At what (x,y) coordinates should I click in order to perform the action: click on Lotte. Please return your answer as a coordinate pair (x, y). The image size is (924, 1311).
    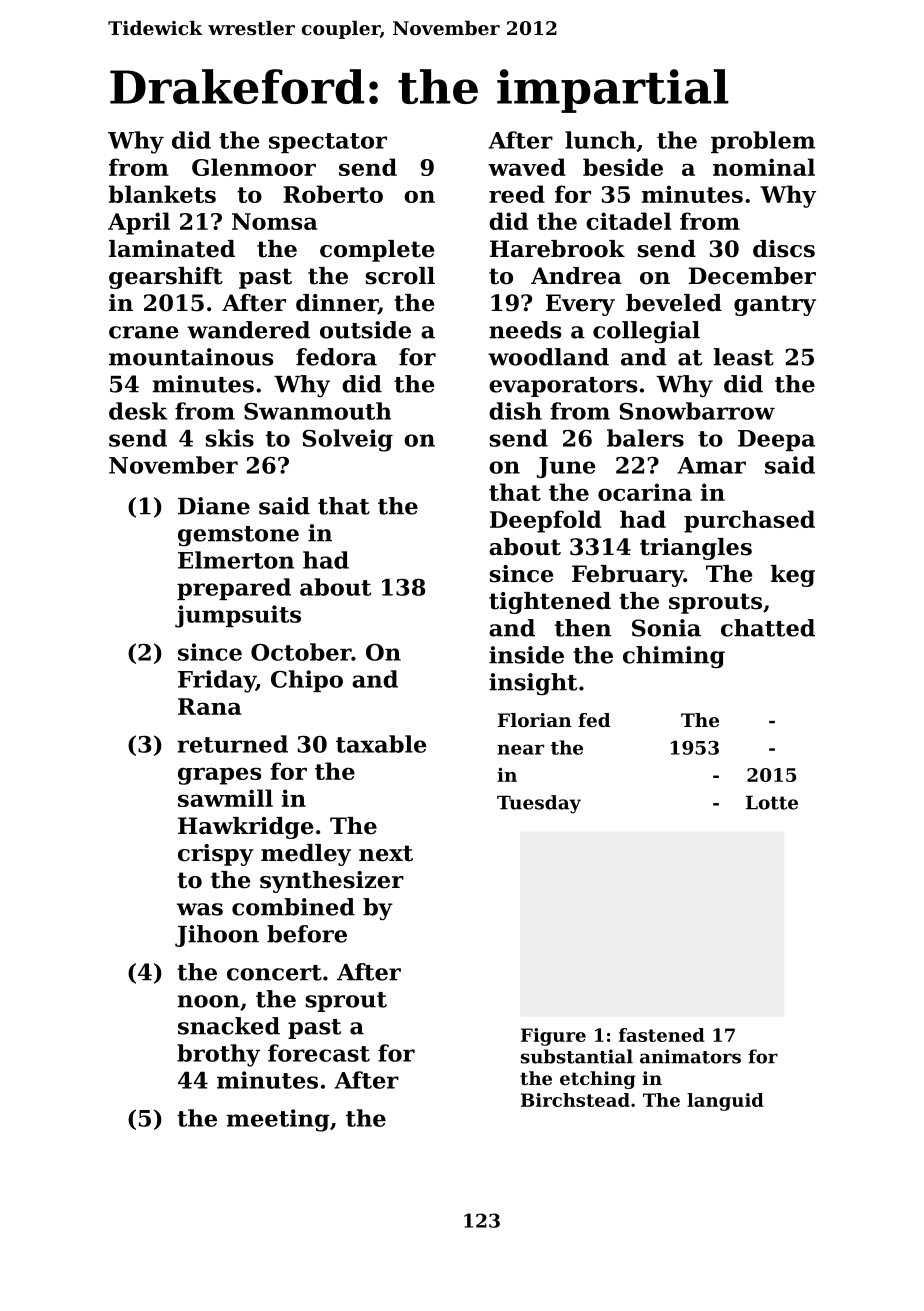
    Looking at the image, I should click on (772, 803).
